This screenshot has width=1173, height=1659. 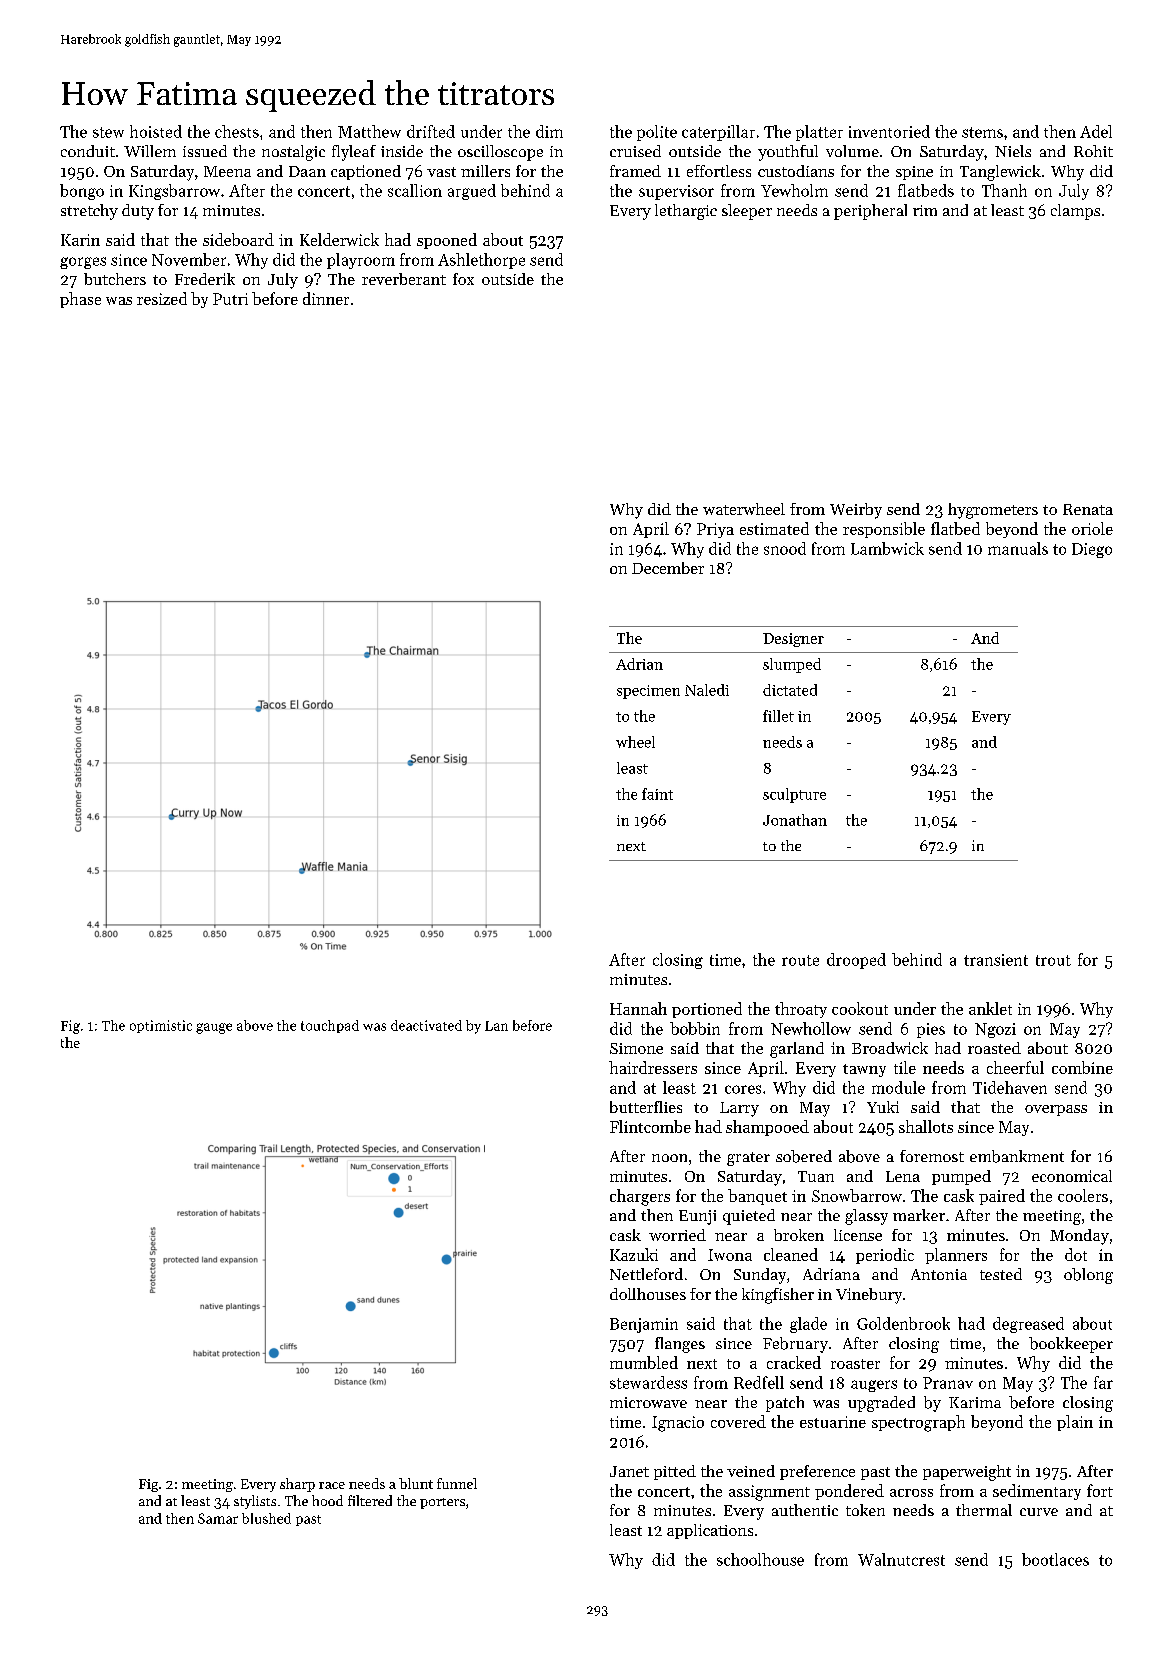 What do you see at coordinates (648, 692) in the screenshot?
I see `specimen` at bounding box center [648, 692].
